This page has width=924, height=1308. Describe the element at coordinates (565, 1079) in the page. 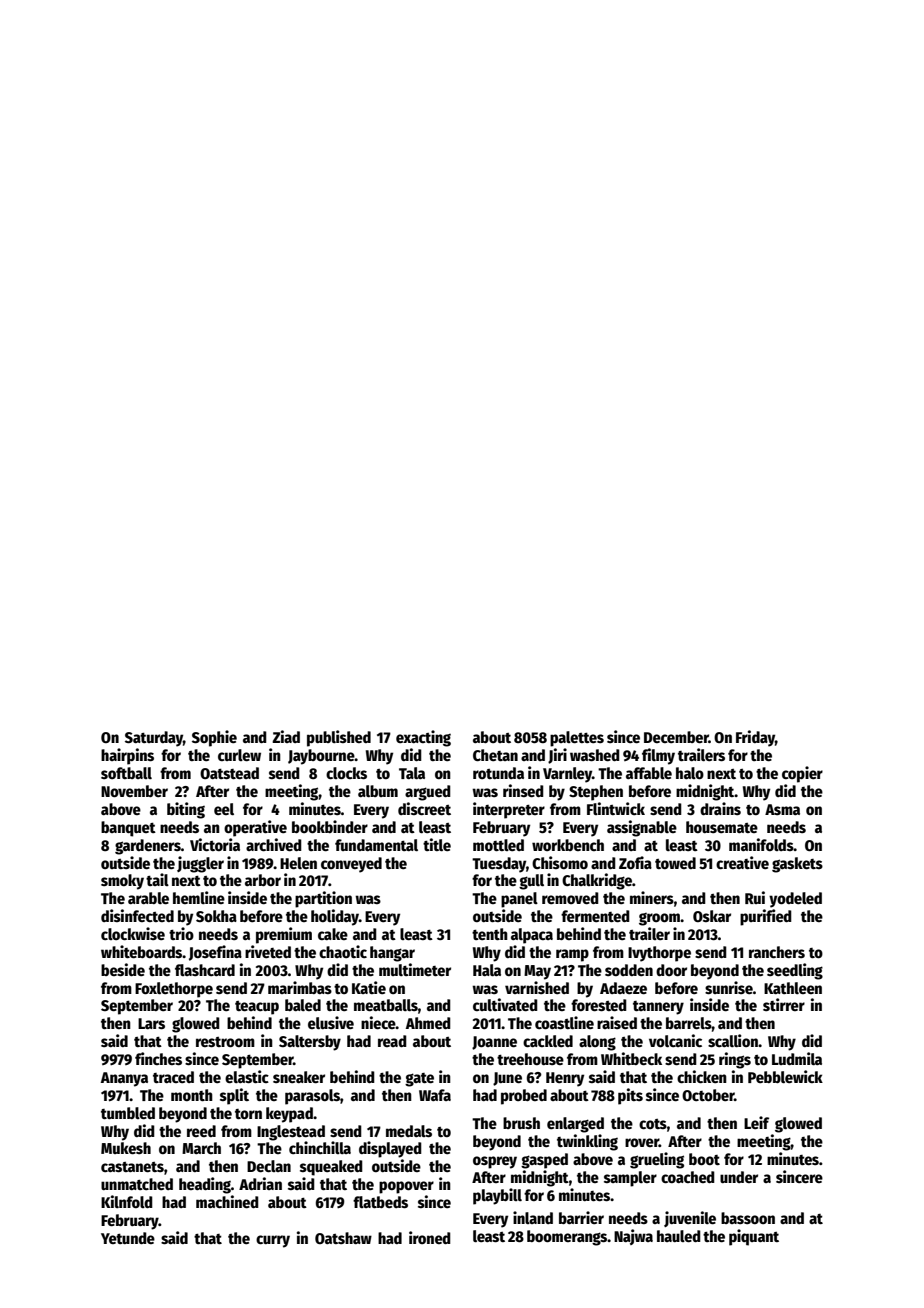

I see `Henry` at that location.
